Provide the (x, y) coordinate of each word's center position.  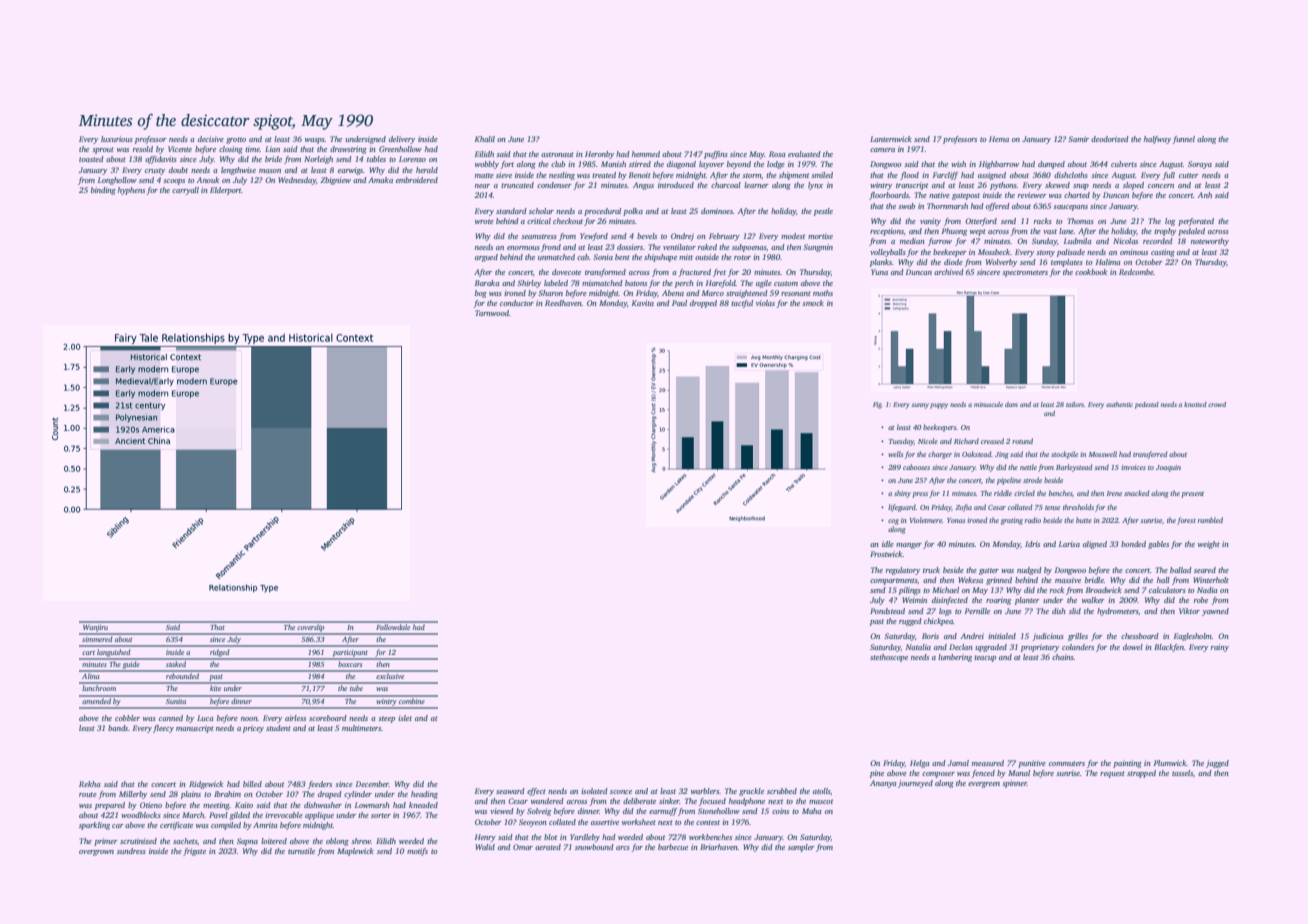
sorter (381, 815)
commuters (1067, 763)
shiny (902, 494)
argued (486, 258)
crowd (1217, 404)
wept (978, 232)
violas (765, 303)
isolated (594, 791)
